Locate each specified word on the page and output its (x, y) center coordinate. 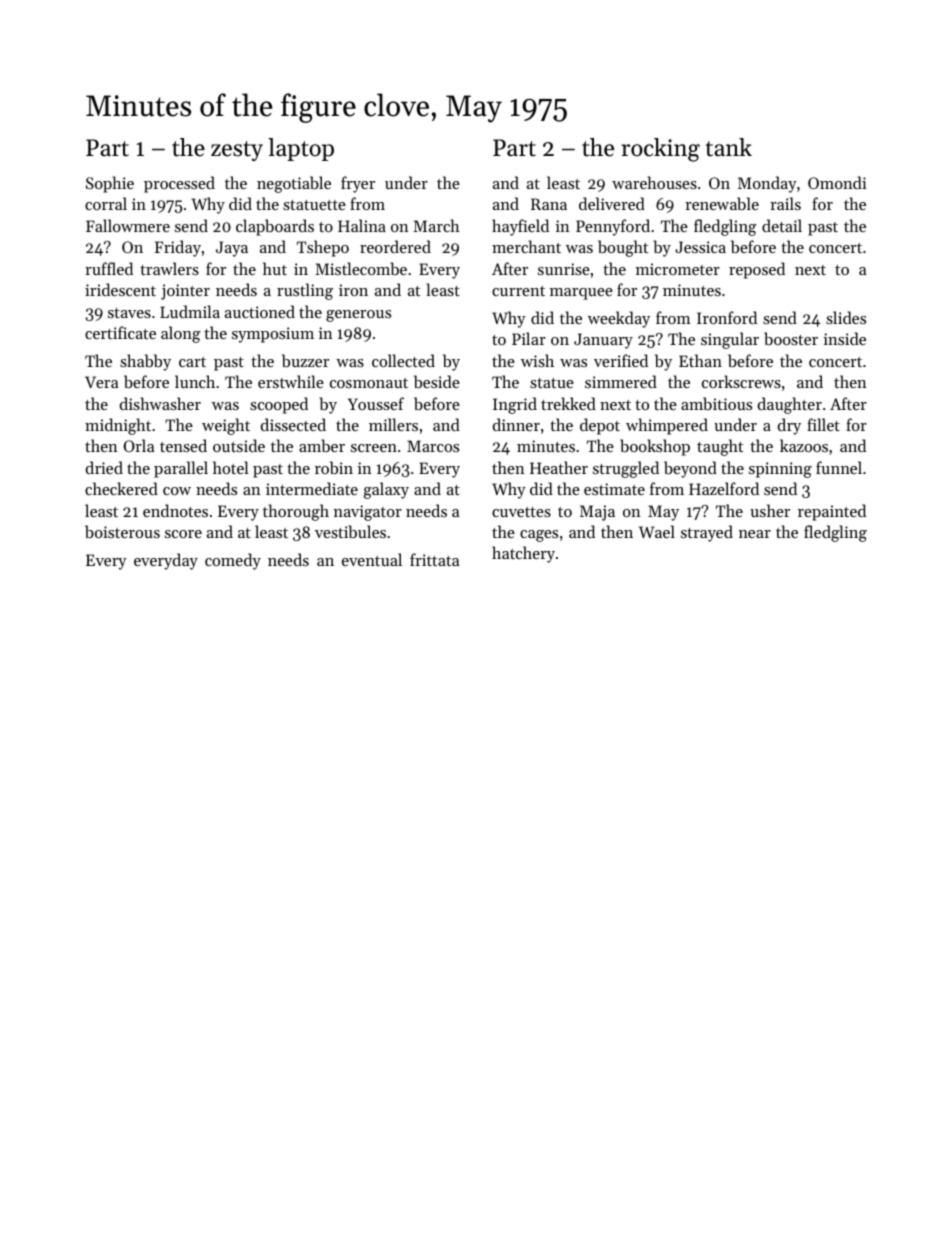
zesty (237, 151)
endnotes (175, 510)
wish (537, 360)
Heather (559, 467)
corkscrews (741, 381)
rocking (660, 150)
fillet (823, 424)
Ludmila (190, 311)
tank (729, 147)
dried (104, 467)
